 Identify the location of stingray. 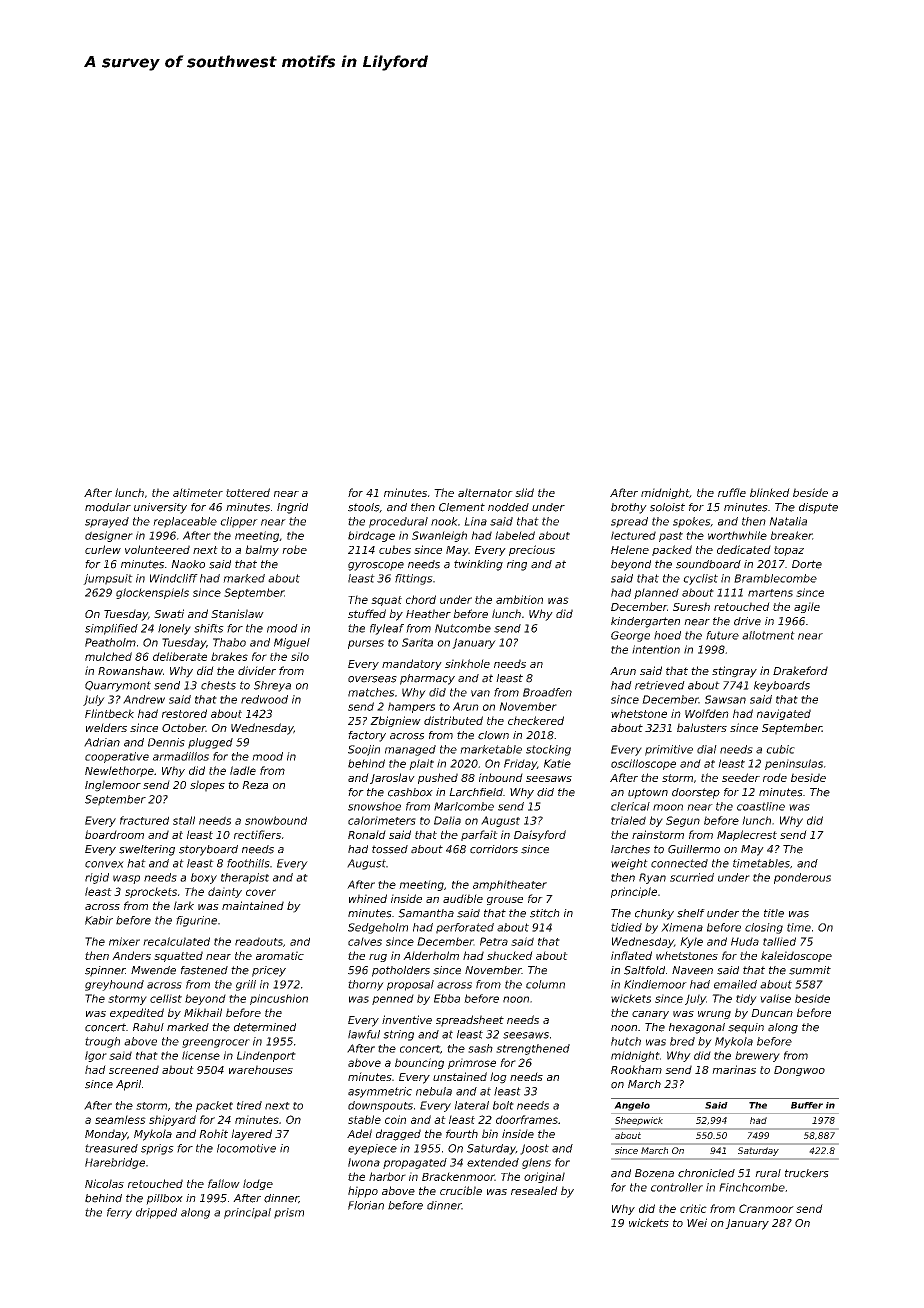
(734, 672).
